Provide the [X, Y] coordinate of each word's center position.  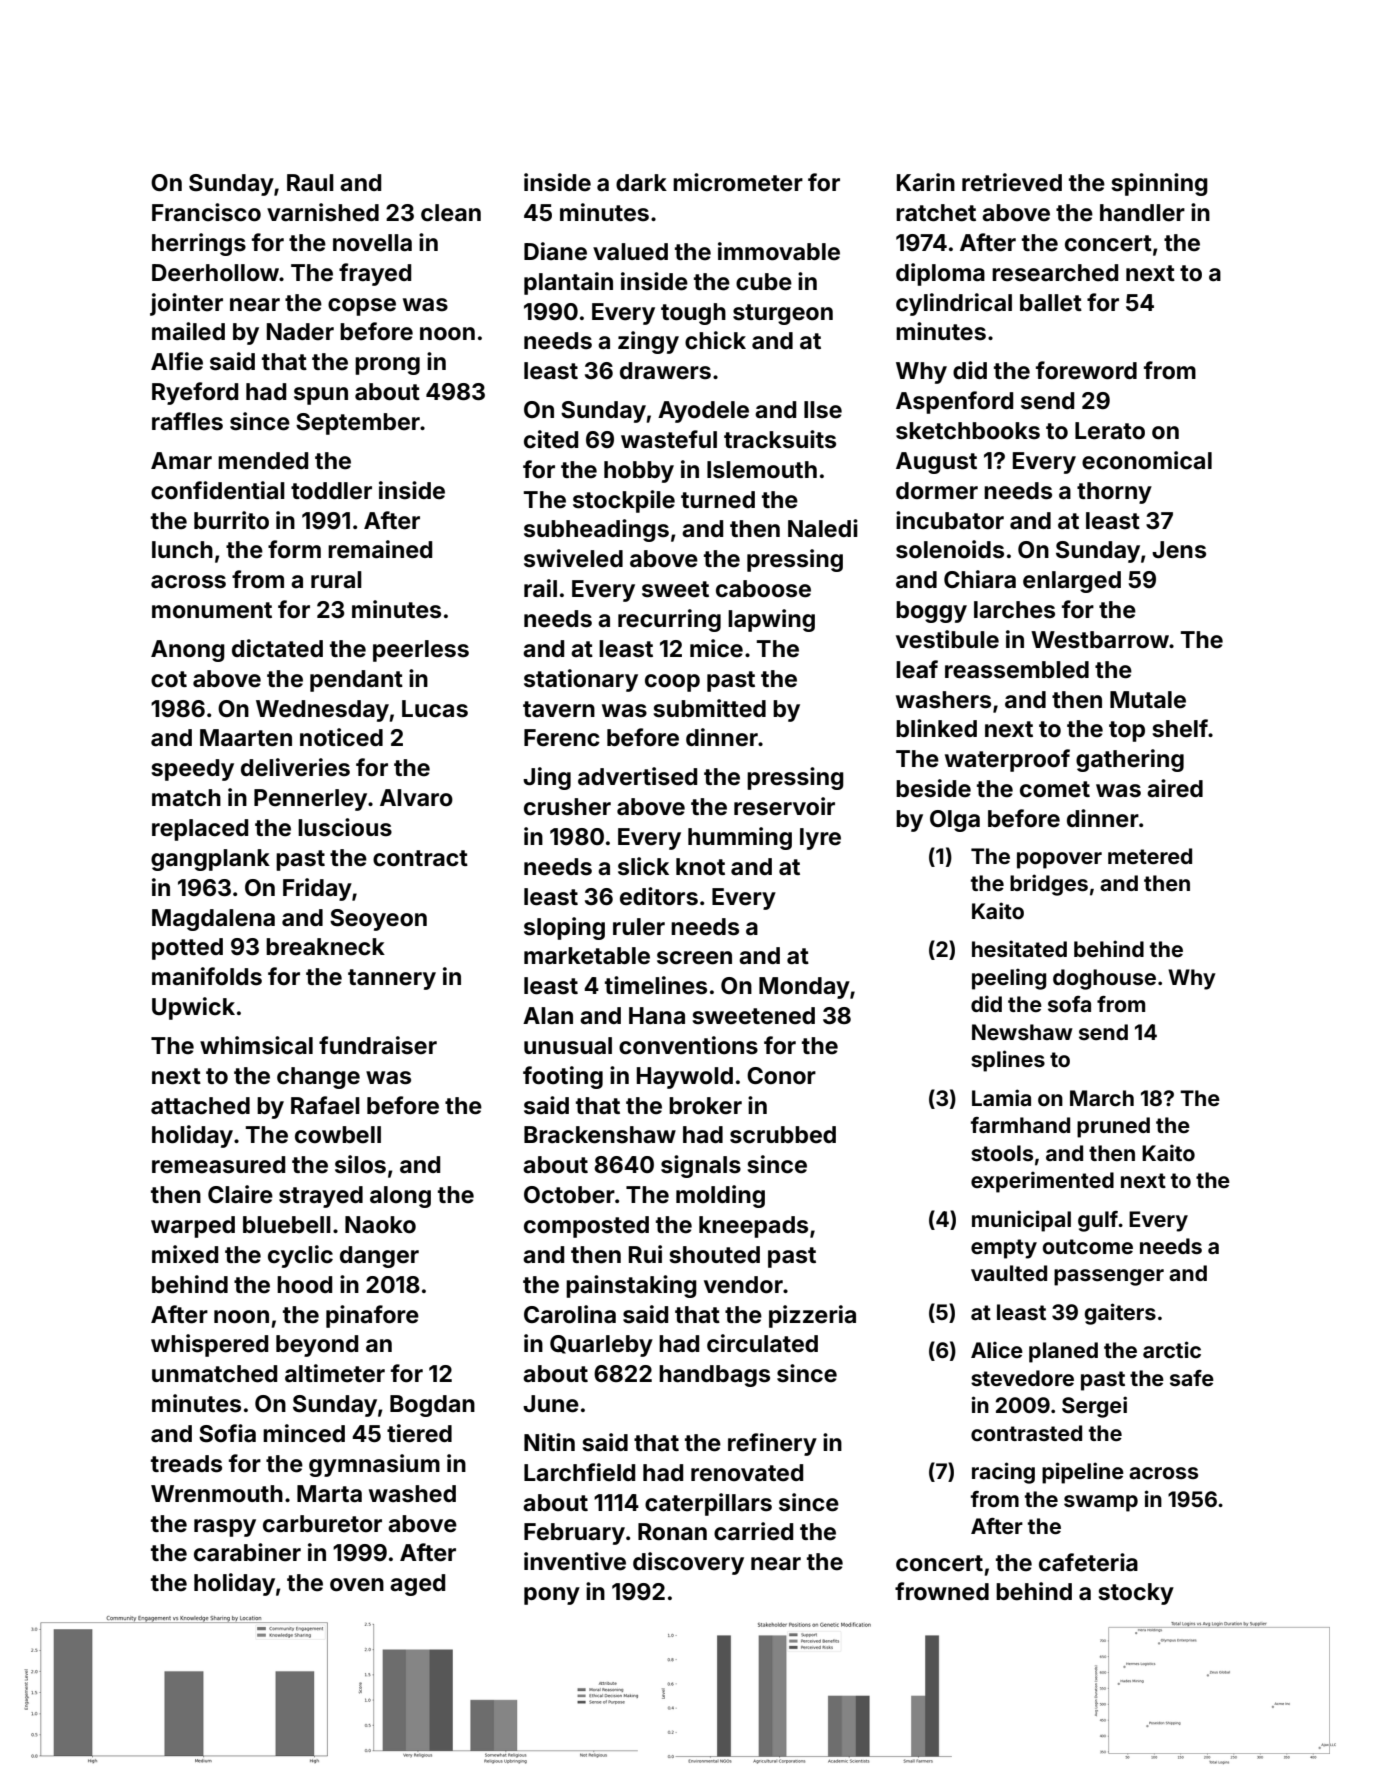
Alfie [177, 361]
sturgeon [783, 314]
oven [357, 1585]
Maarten [246, 738]
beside [933, 788]
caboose [763, 589]
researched [1055, 273]
